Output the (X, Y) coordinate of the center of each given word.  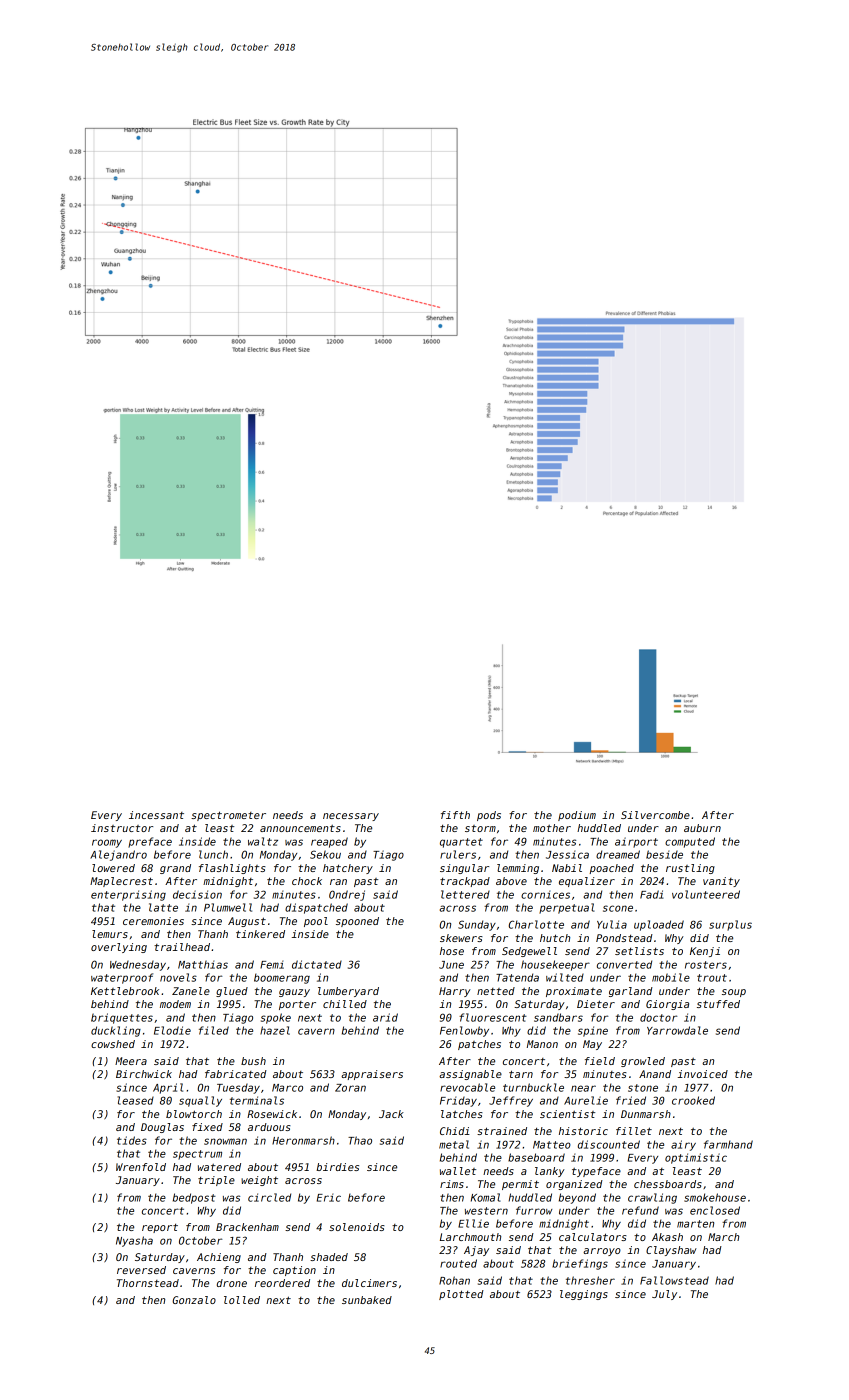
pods (489, 816)
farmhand (728, 1144)
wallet (458, 1171)
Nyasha (134, 1241)
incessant (156, 815)
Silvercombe (655, 815)
